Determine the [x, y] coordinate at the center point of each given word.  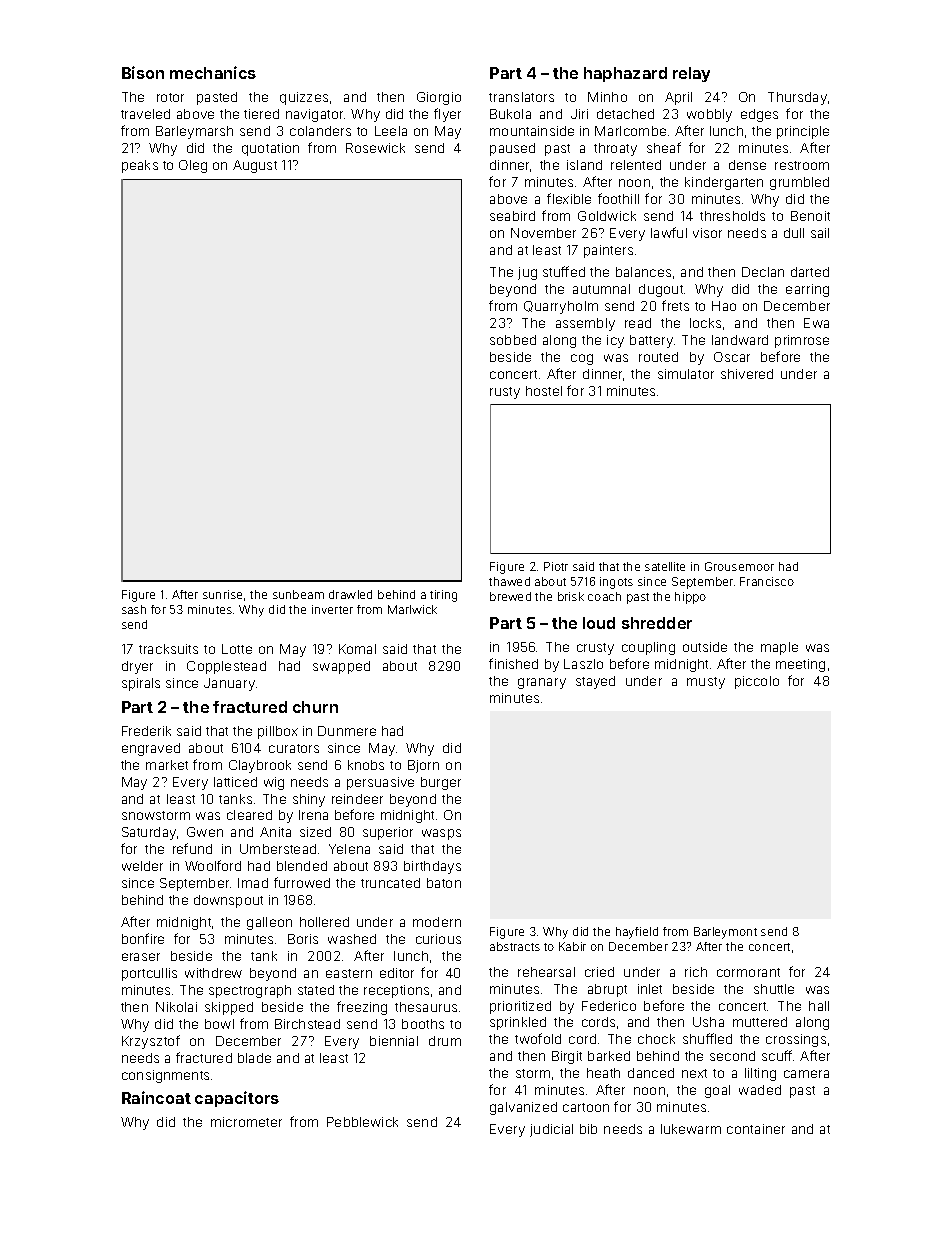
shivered [747, 374]
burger [441, 783]
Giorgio [439, 98]
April [678, 98]
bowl [219, 1024]
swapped [341, 667]
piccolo [757, 682]
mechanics [213, 72]
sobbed [513, 340]
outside [705, 647]
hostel [544, 391]
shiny [309, 800]
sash [134, 609]
